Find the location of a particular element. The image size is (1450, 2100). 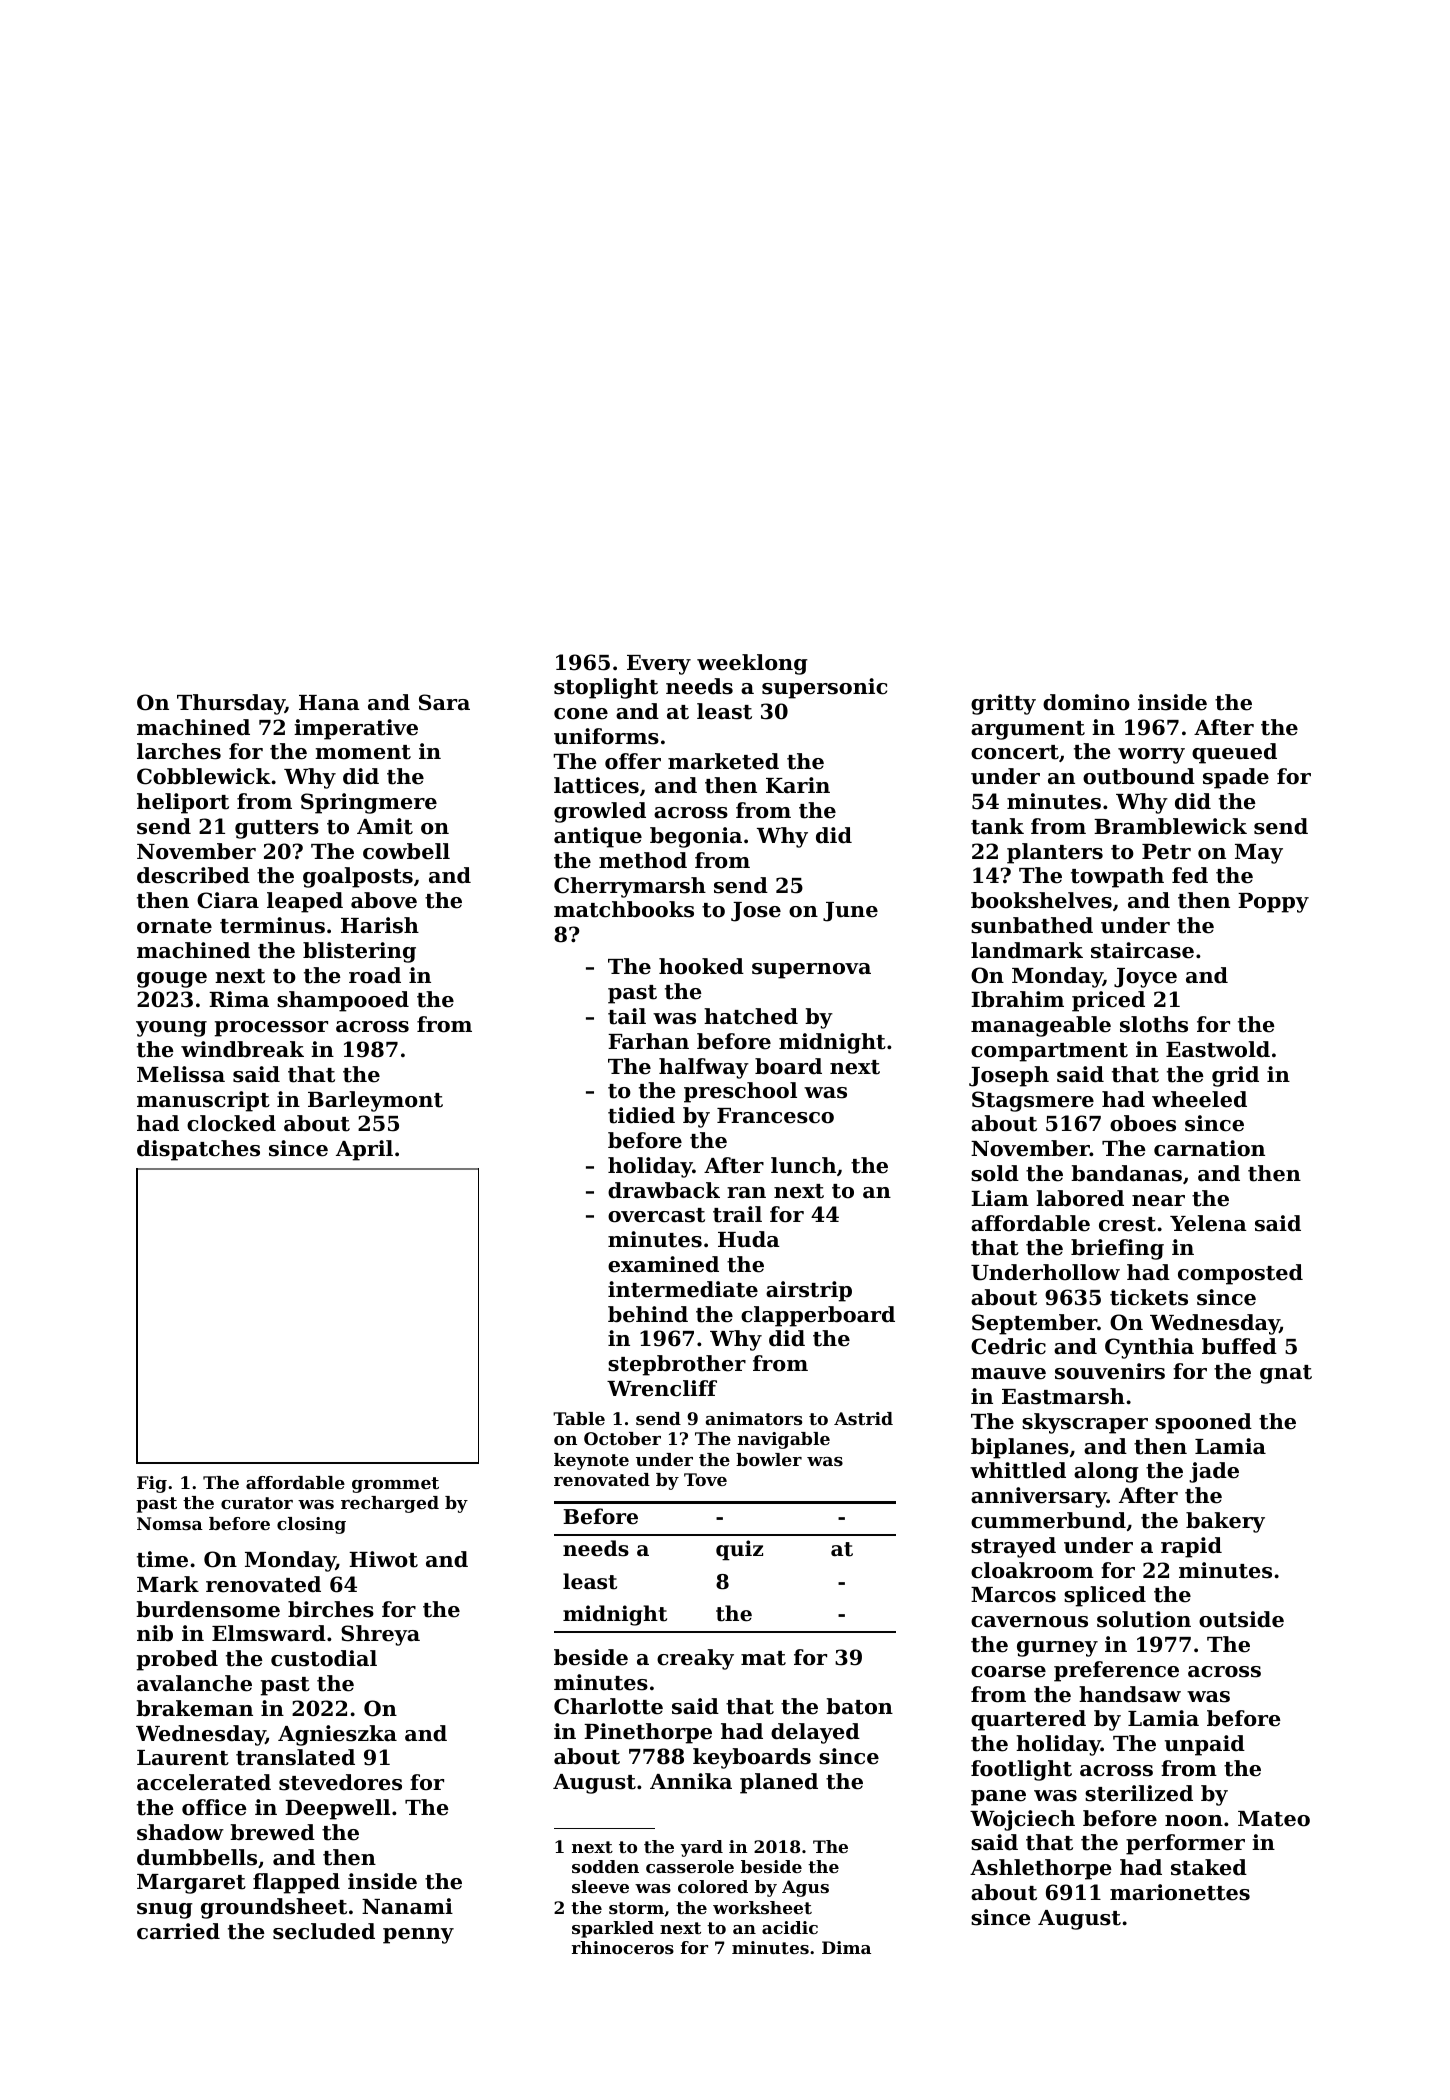

Deepwell is located at coordinates (337, 1809).
